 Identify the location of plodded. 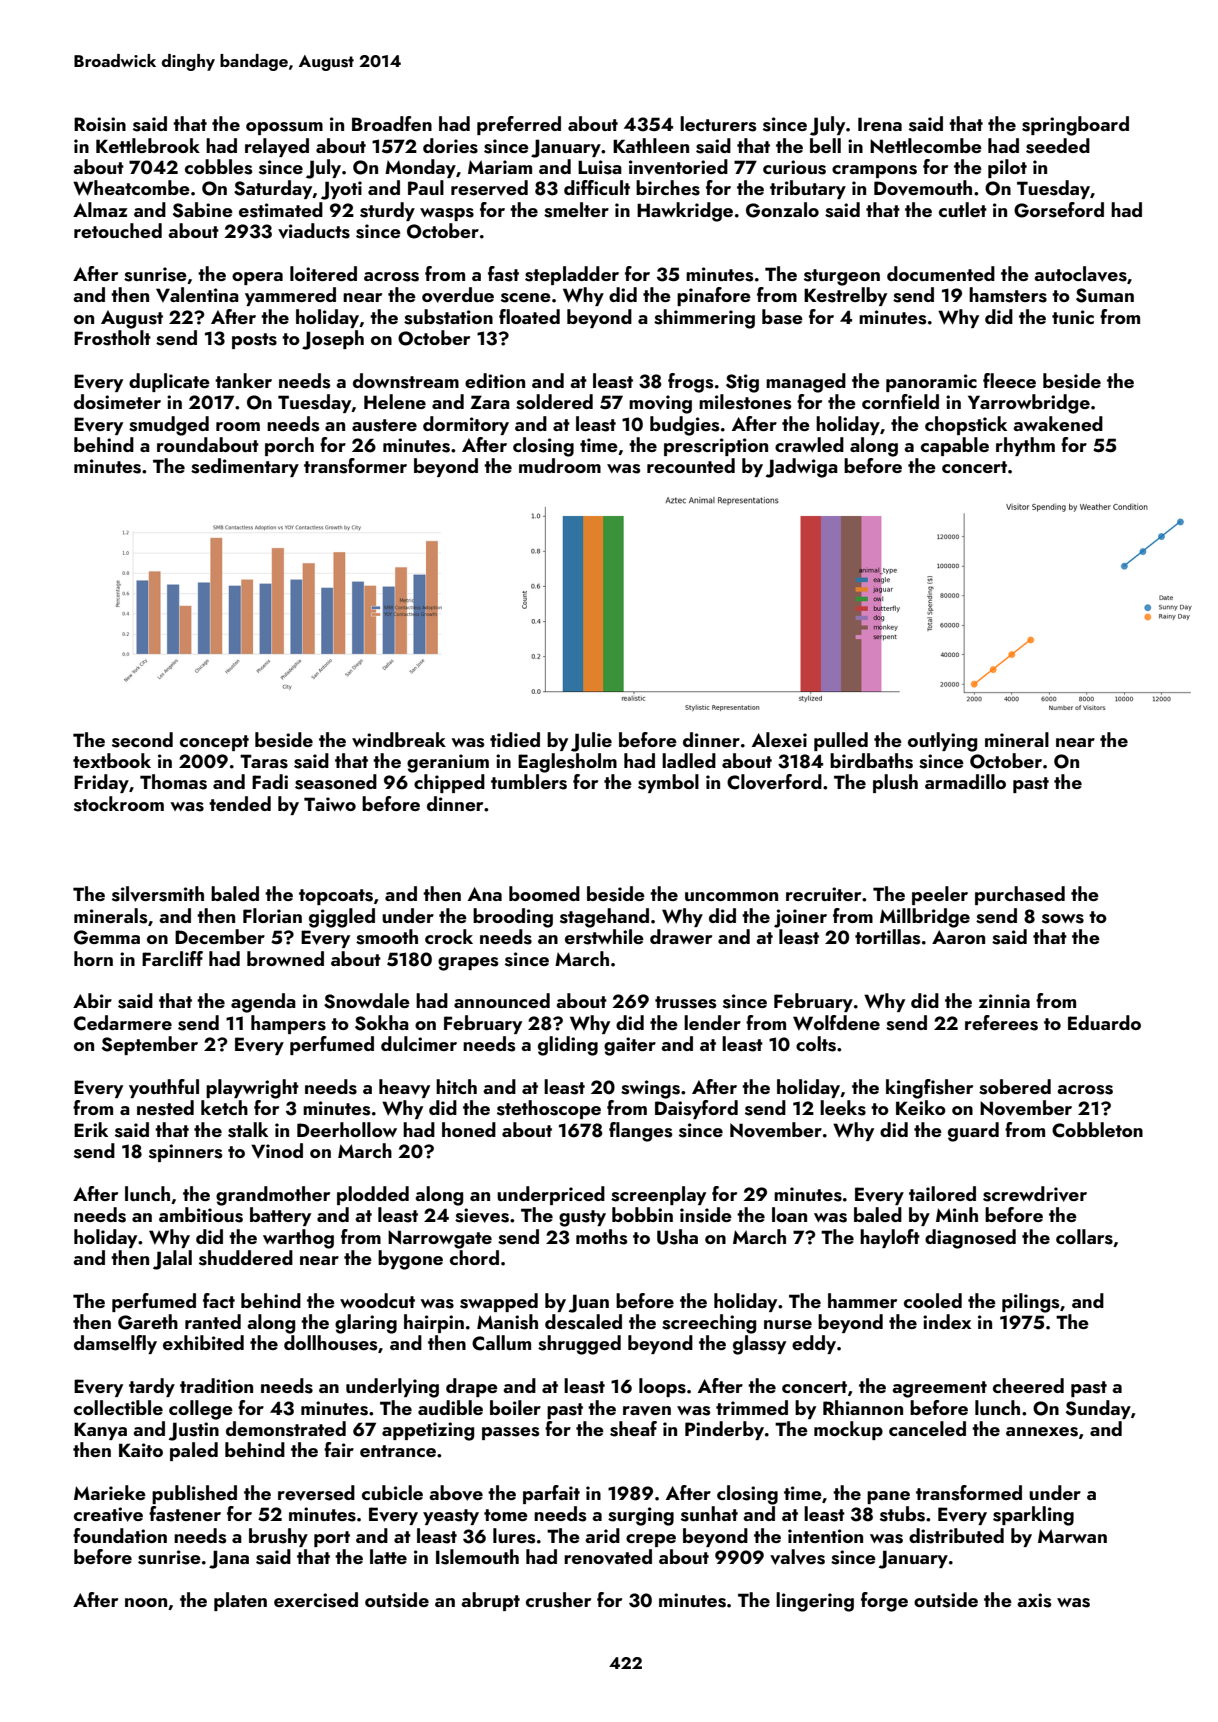
(373, 1195).
